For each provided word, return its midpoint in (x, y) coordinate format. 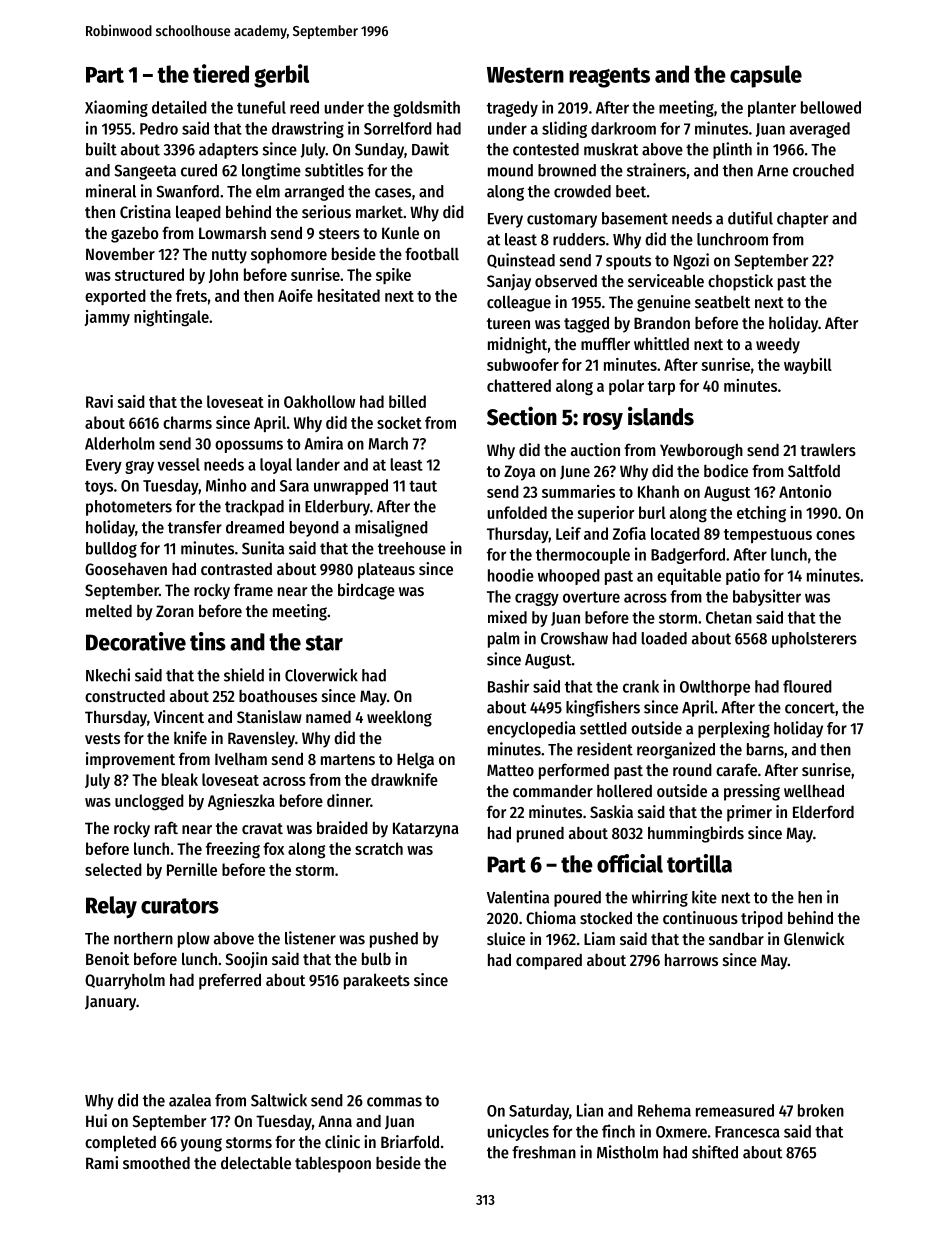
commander (553, 791)
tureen (508, 323)
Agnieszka (241, 802)
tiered (221, 73)
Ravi (99, 401)
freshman (544, 1152)
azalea (190, 1100)
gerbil (281, 76)
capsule (766, 76)
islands (661, 416)
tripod (762, 919)
